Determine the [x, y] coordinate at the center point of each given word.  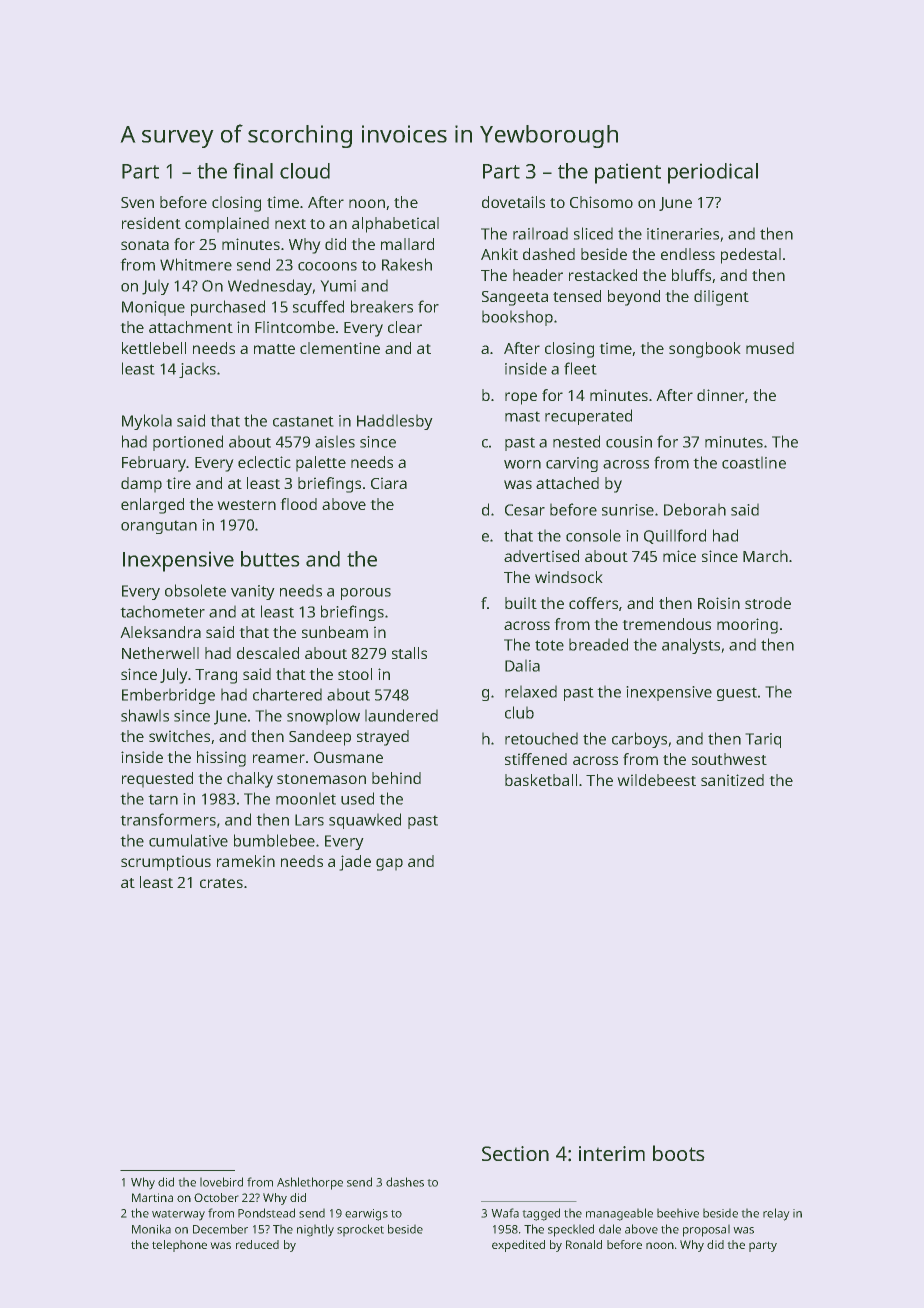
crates [221, 883]
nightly [315, 1230]
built [521, 603]
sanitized [732, 780]
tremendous [666, 624]
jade [355, 863]
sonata [145, 245]
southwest [729, 759]
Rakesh [407, 264]
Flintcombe [295, 327]
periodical [713, 173]
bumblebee [274, 840]
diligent [721, 298]
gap [389, 864]
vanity [253, 592]
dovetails [513, 202]
